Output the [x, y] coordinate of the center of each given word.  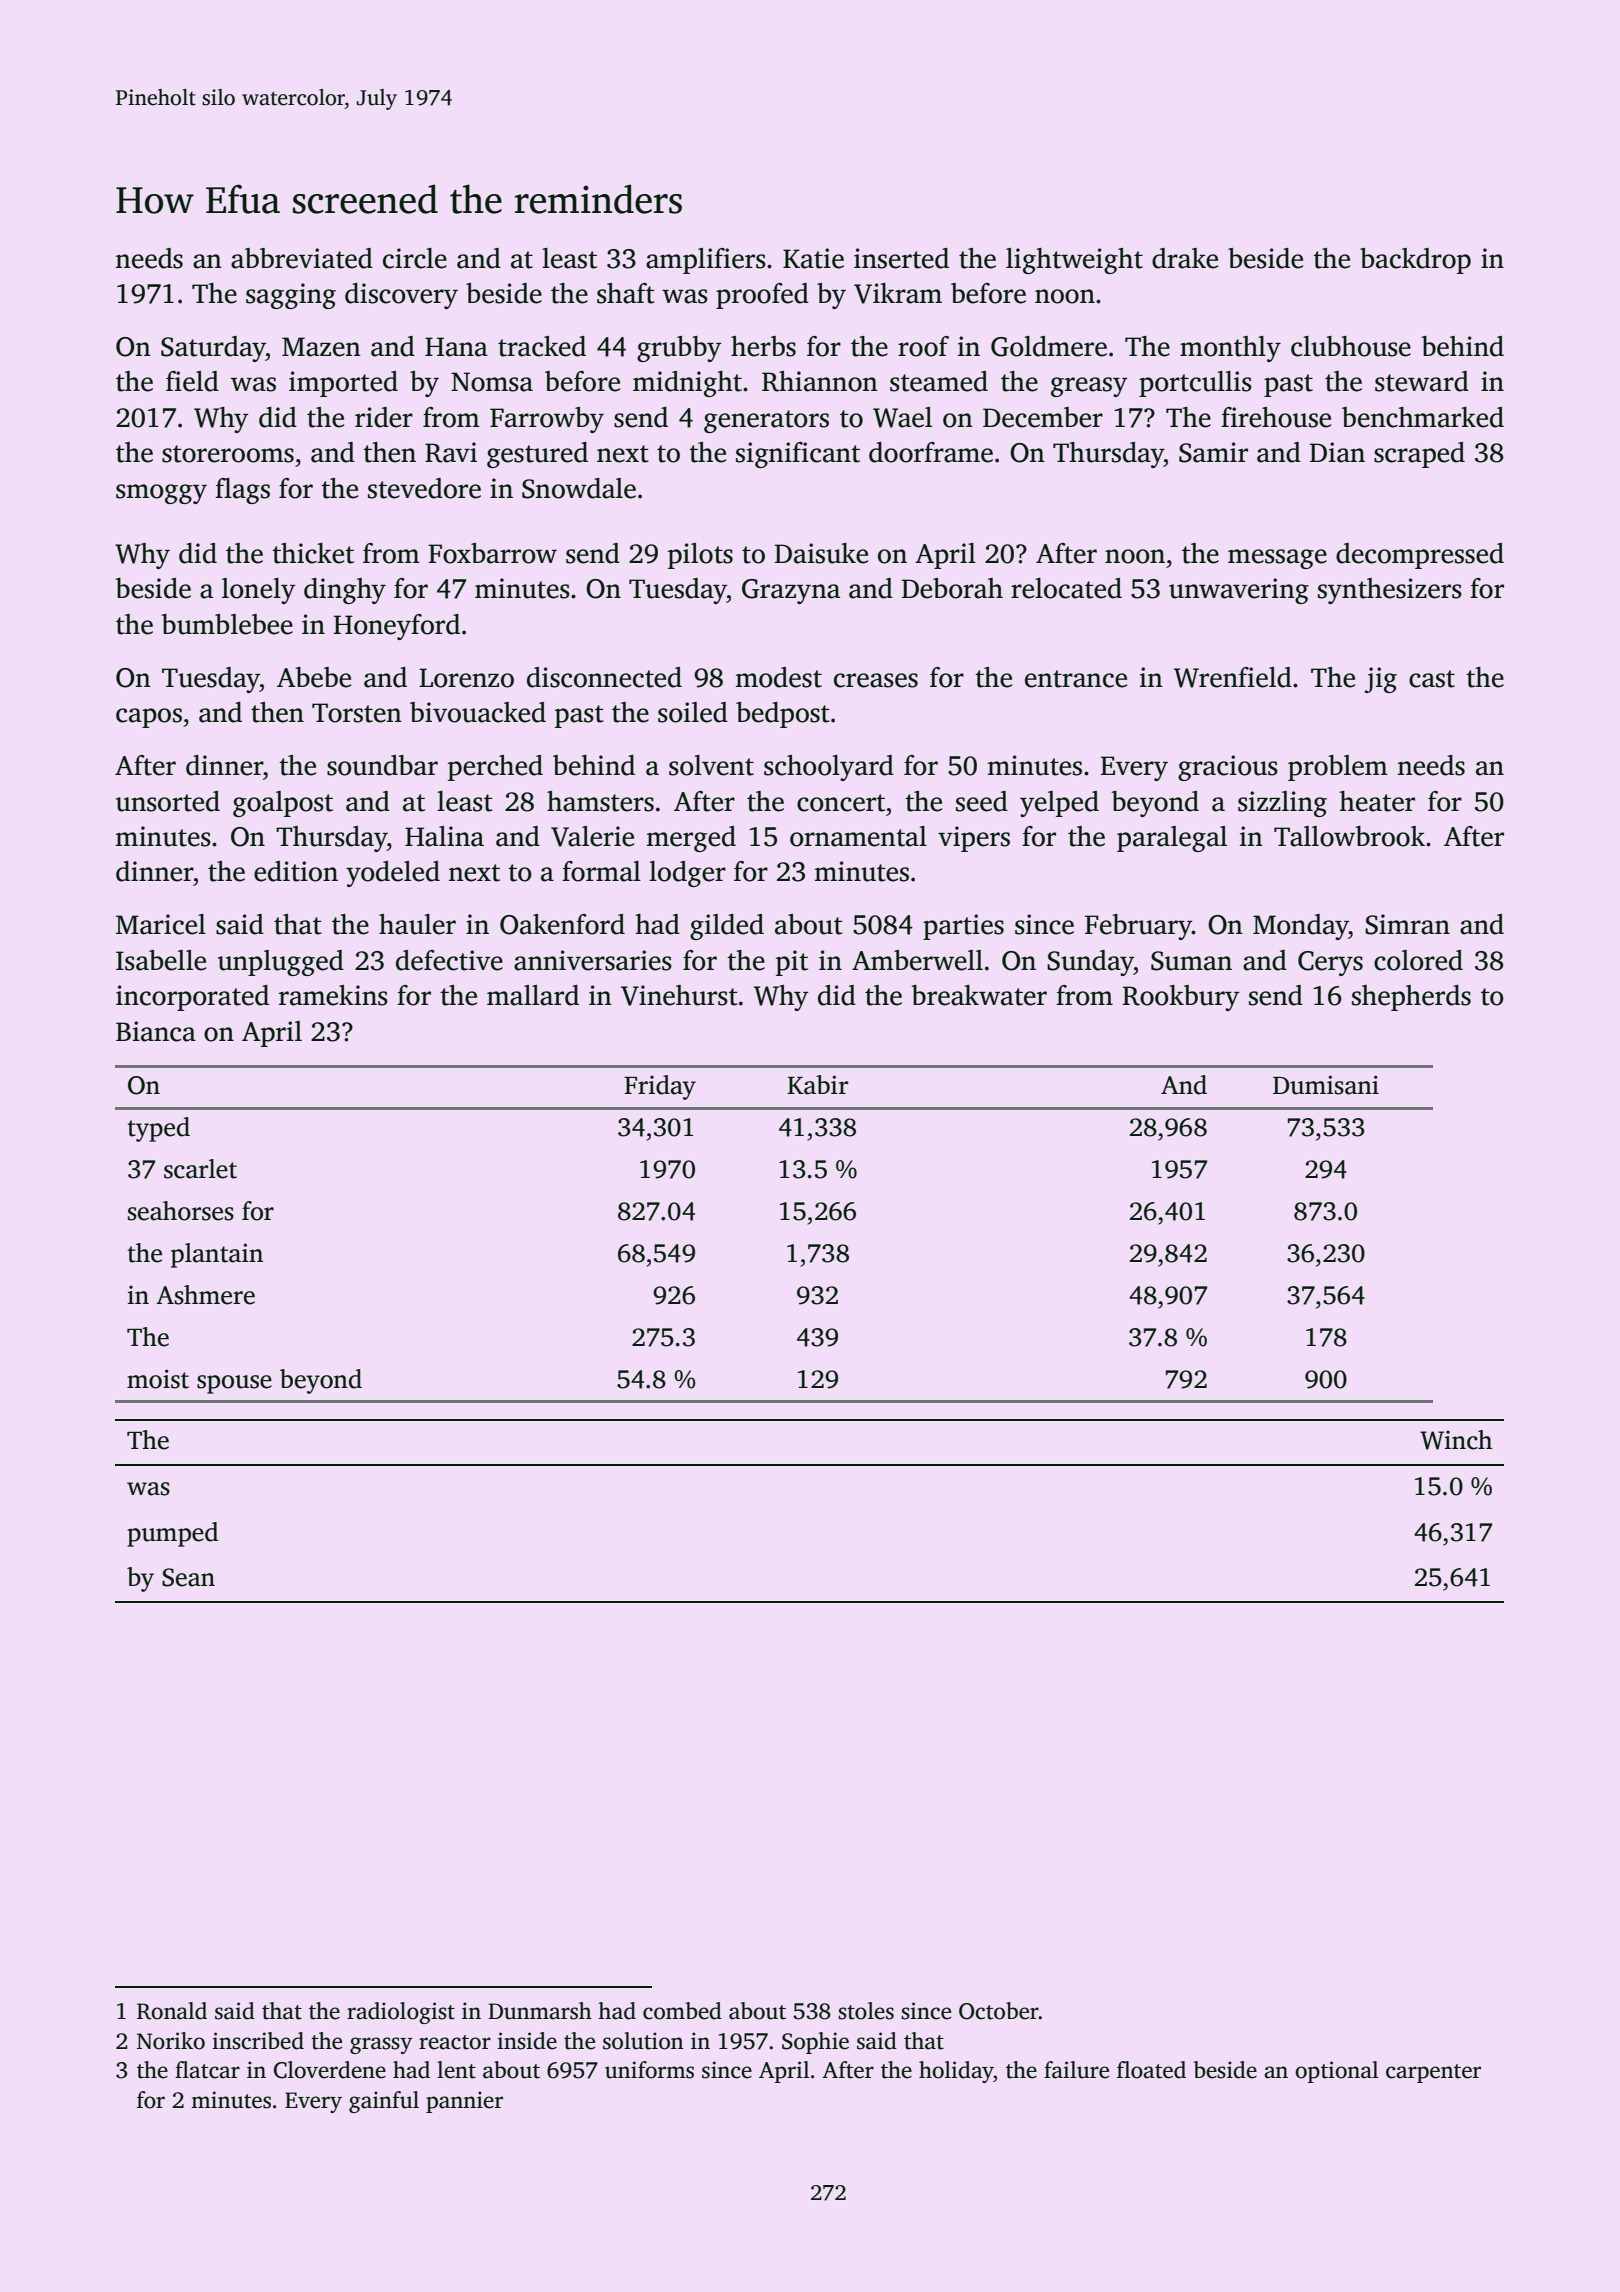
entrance [1076, 679]
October [999, 2011]
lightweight [1074, 261]
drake [1185, 258]
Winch [1456, 1440]
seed [982, 801]
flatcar [207, 2070]
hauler [417, 924]
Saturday [213, 349]
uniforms [649, 2070]
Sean [188, 1577]
